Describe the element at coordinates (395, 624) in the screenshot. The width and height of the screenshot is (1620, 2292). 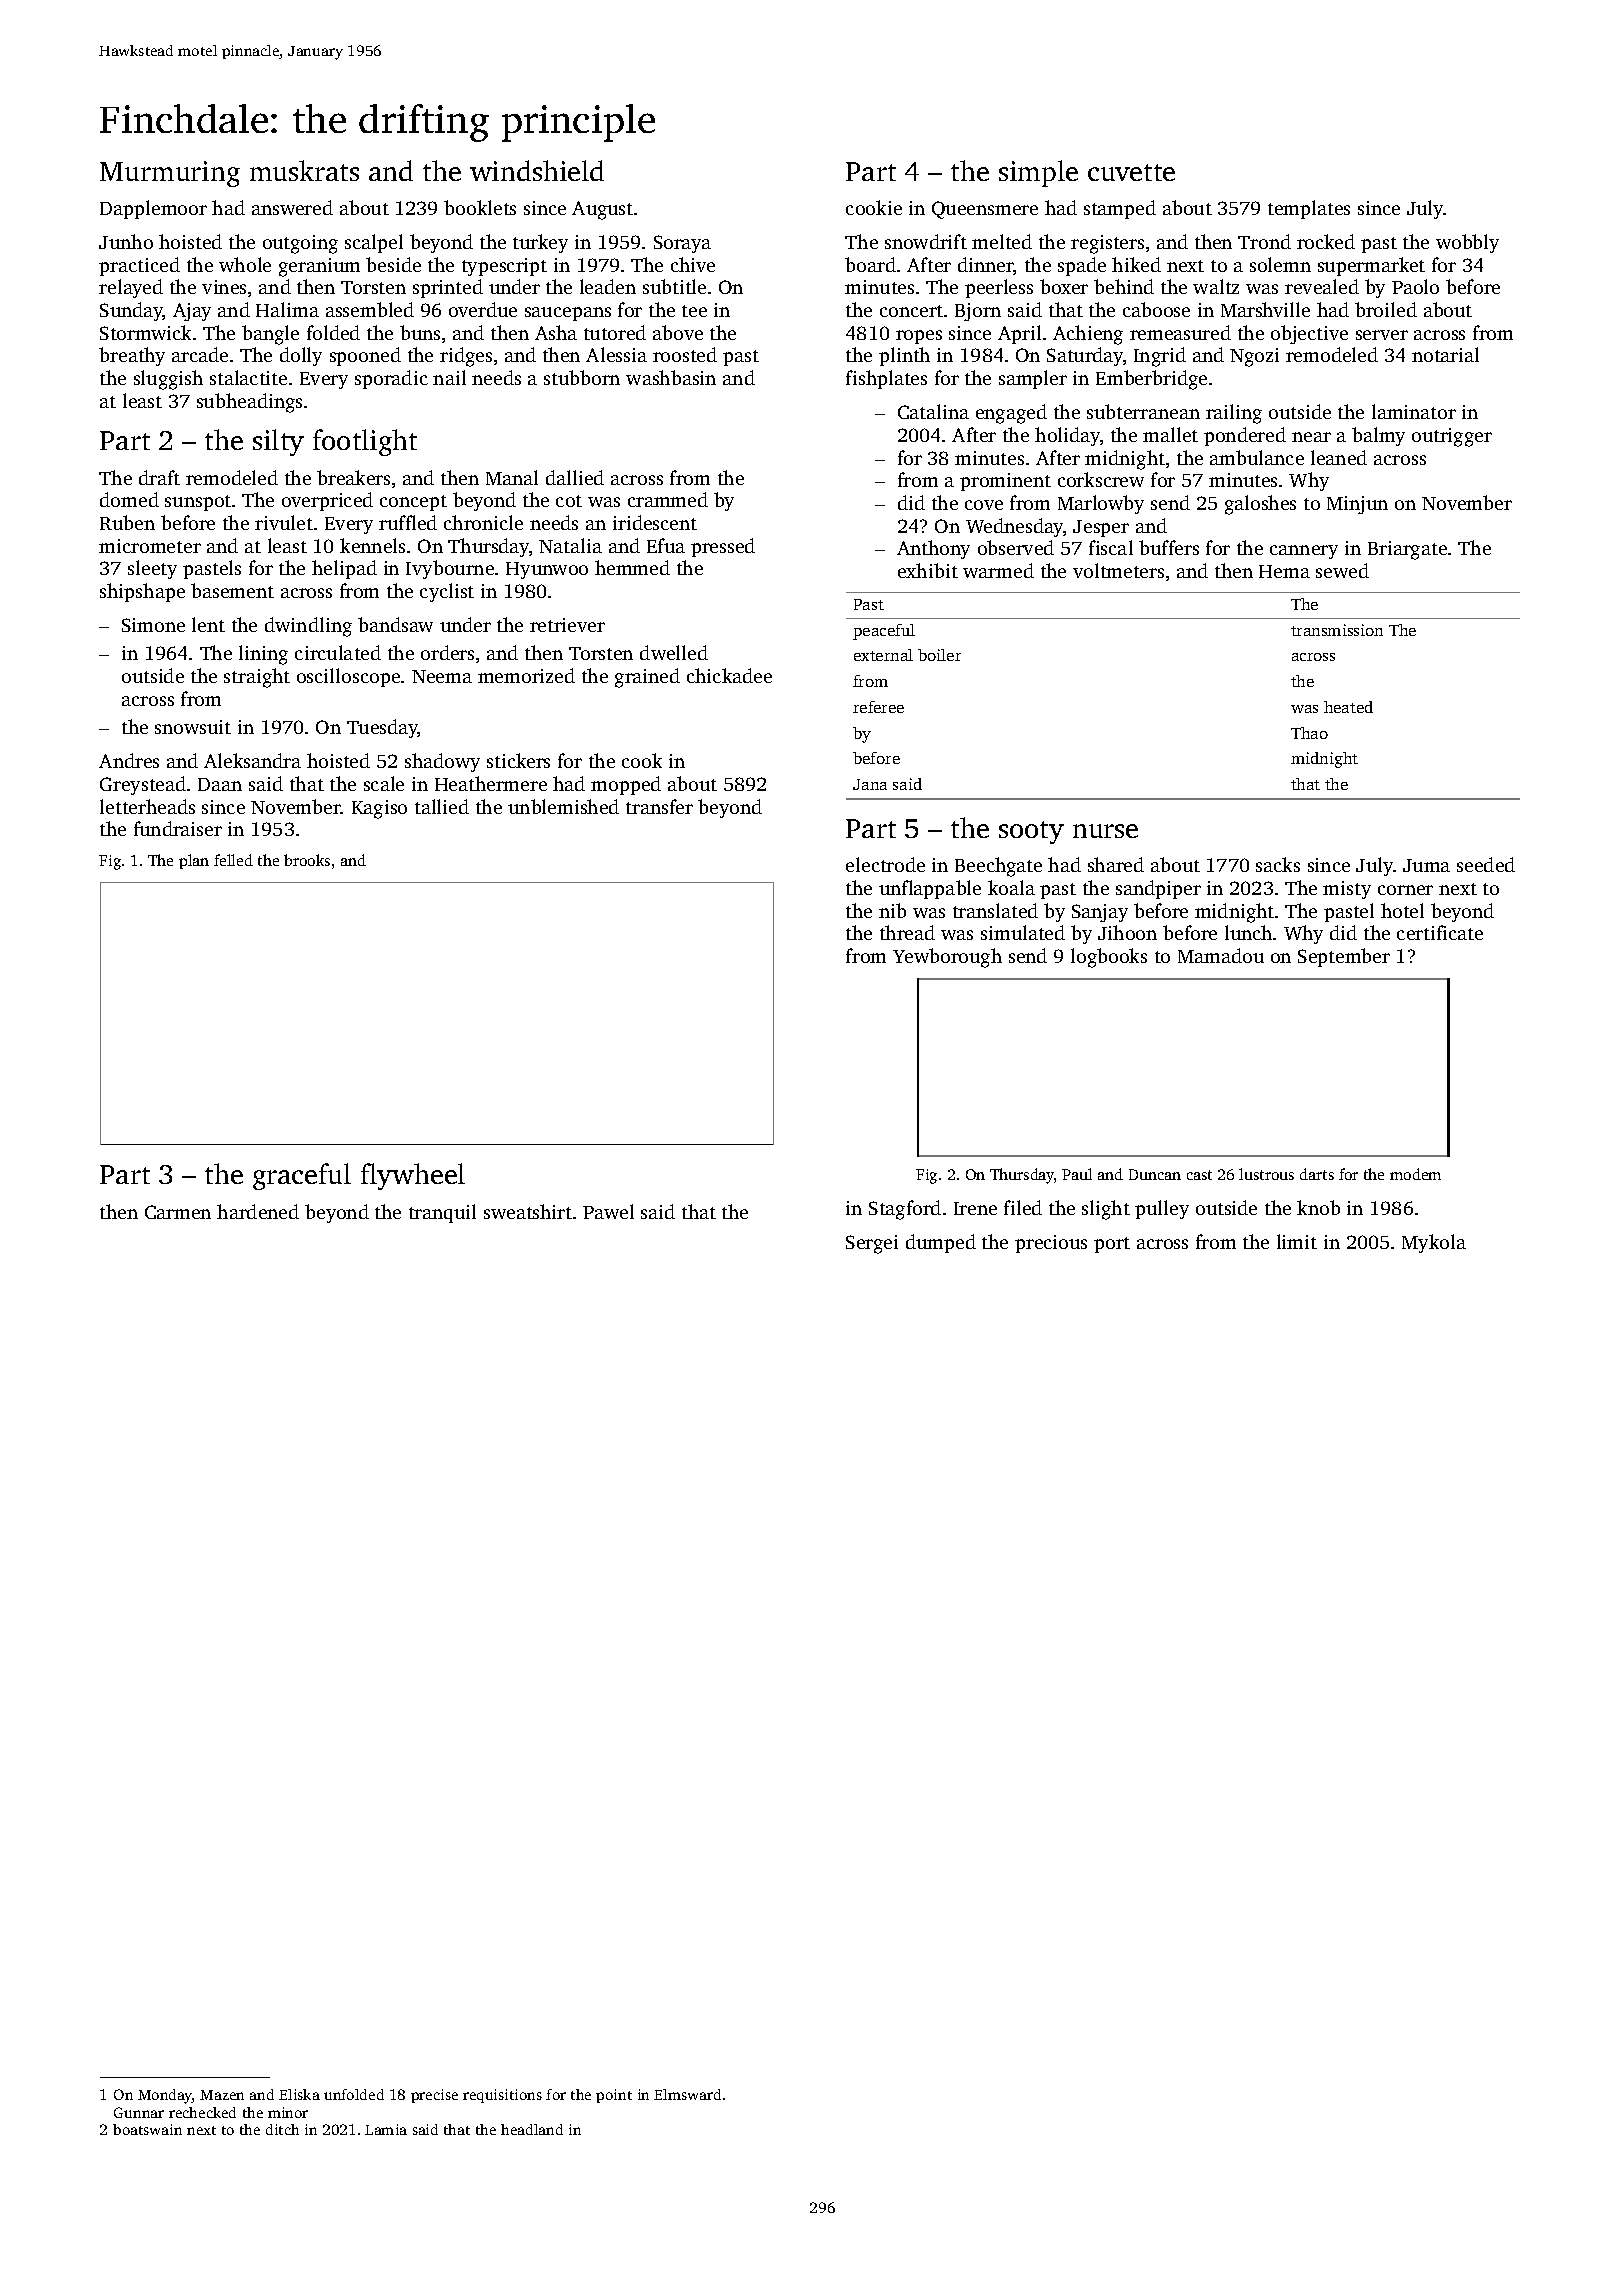
I see `bandsaw` at that location.
